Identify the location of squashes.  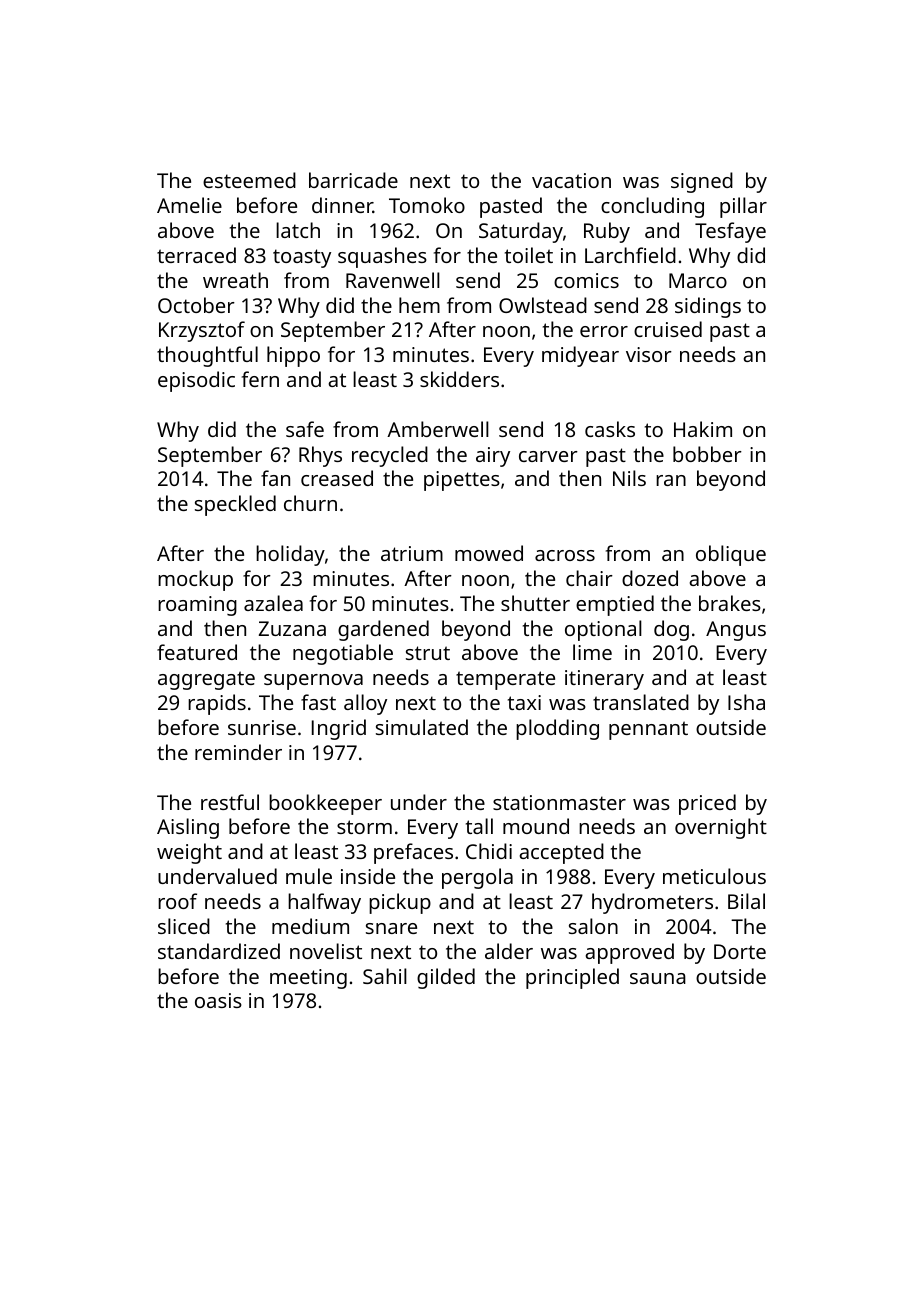
(382, 257).
